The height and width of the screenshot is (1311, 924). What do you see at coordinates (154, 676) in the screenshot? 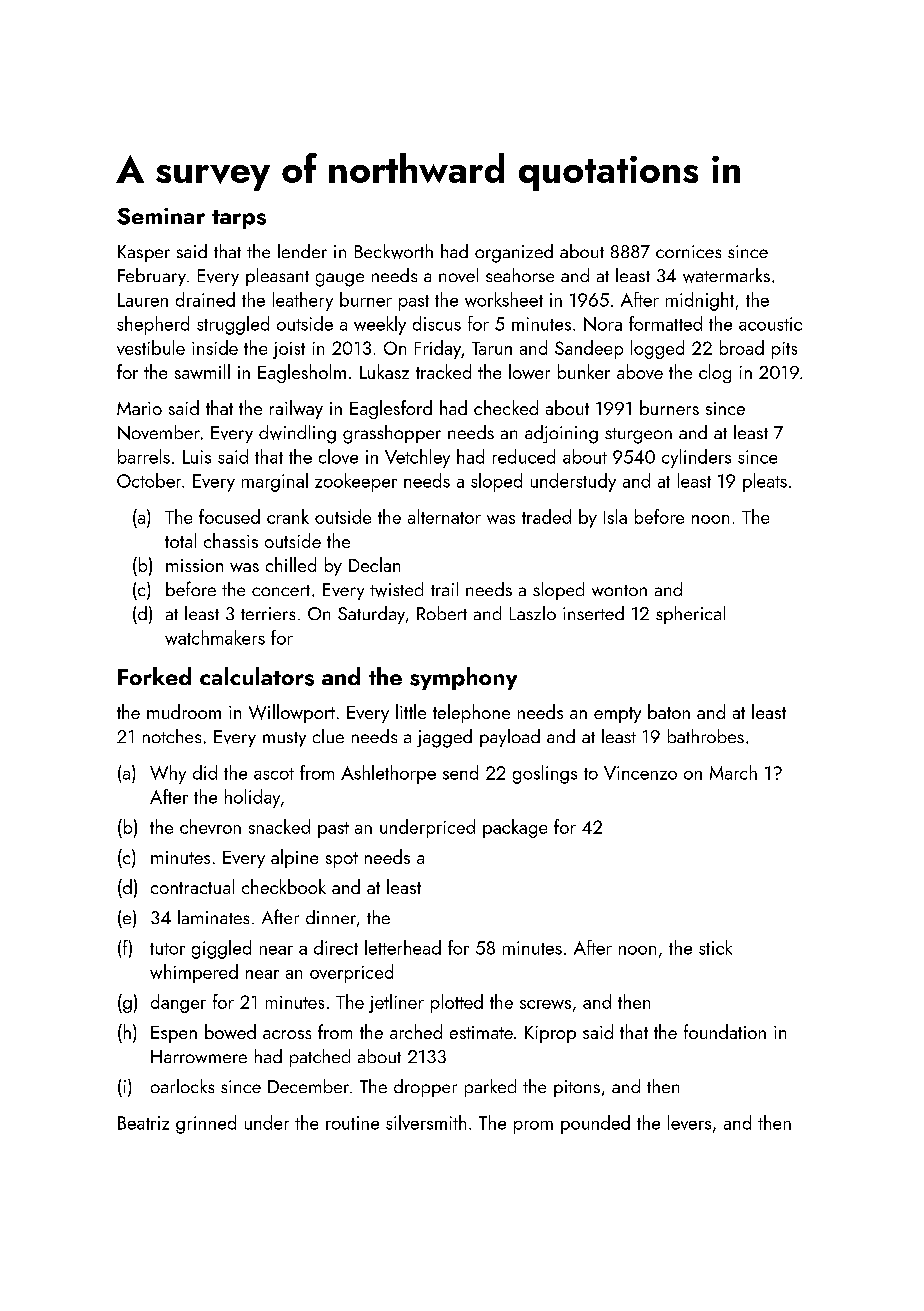
I see `Forked` at bounding box center [154, 676].
